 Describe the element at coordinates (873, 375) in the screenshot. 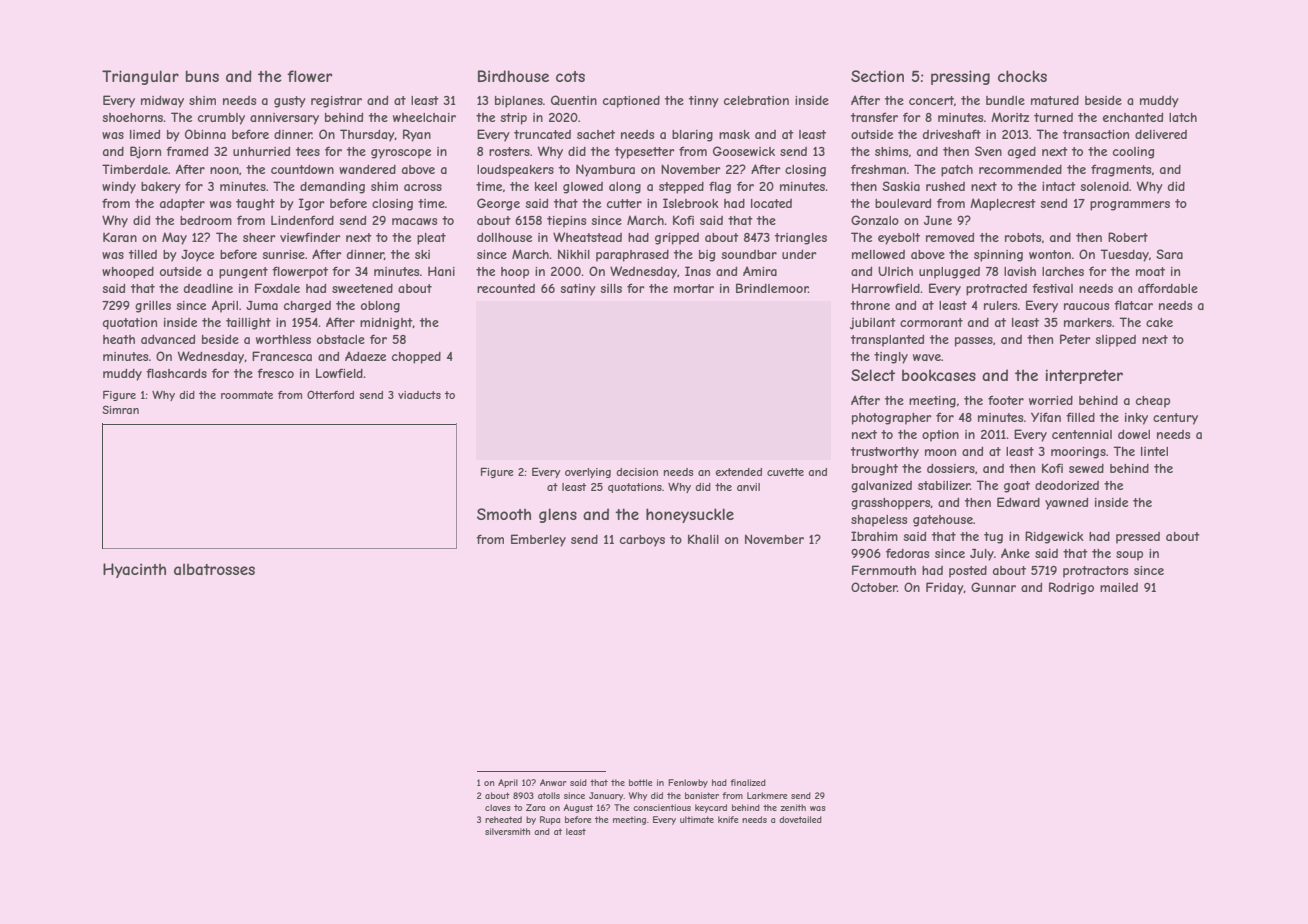

I see `Select` at that location.
